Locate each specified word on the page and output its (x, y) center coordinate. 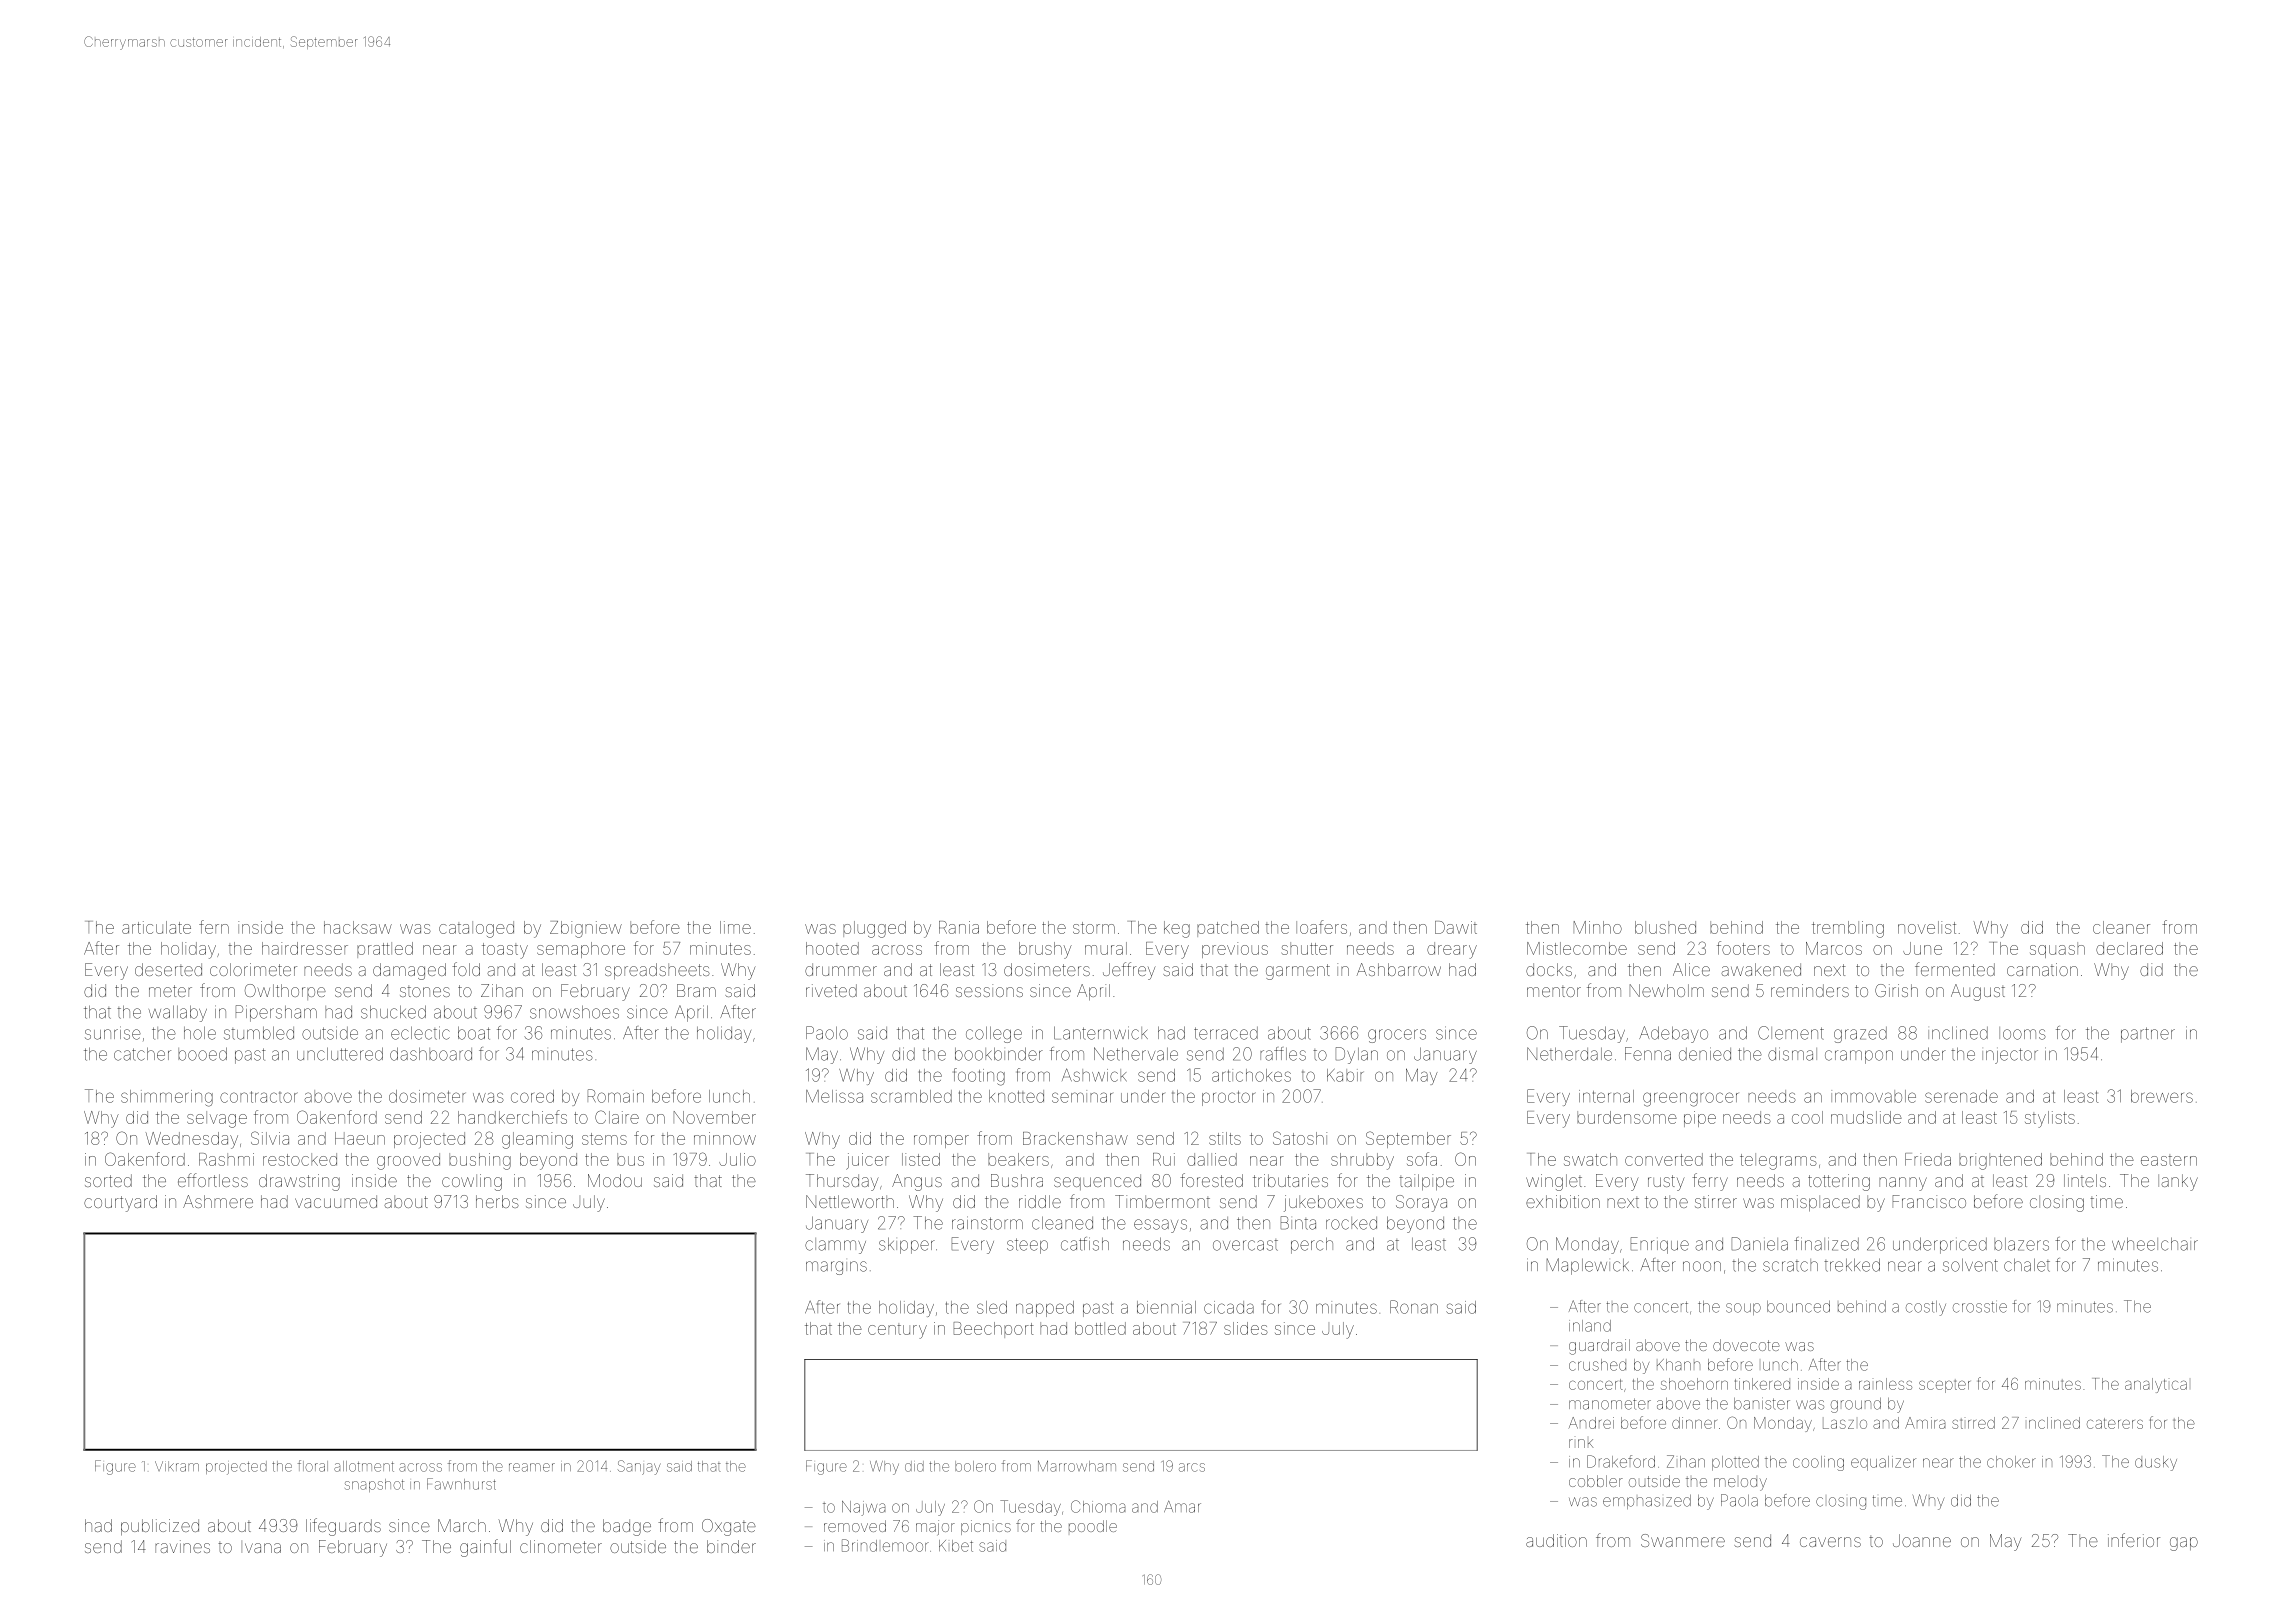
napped (1045, 1309)
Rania (959, 927)
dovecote (1746, 1345)
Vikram (177, 1466)
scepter (1944, 1386)
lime (735, 927)
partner (2148, 1035)
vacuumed (336, 1201)
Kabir (1345, 1075)
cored (532, 1096)
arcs (1192, 1467)
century (897, 1331)
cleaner (2121, 927)
